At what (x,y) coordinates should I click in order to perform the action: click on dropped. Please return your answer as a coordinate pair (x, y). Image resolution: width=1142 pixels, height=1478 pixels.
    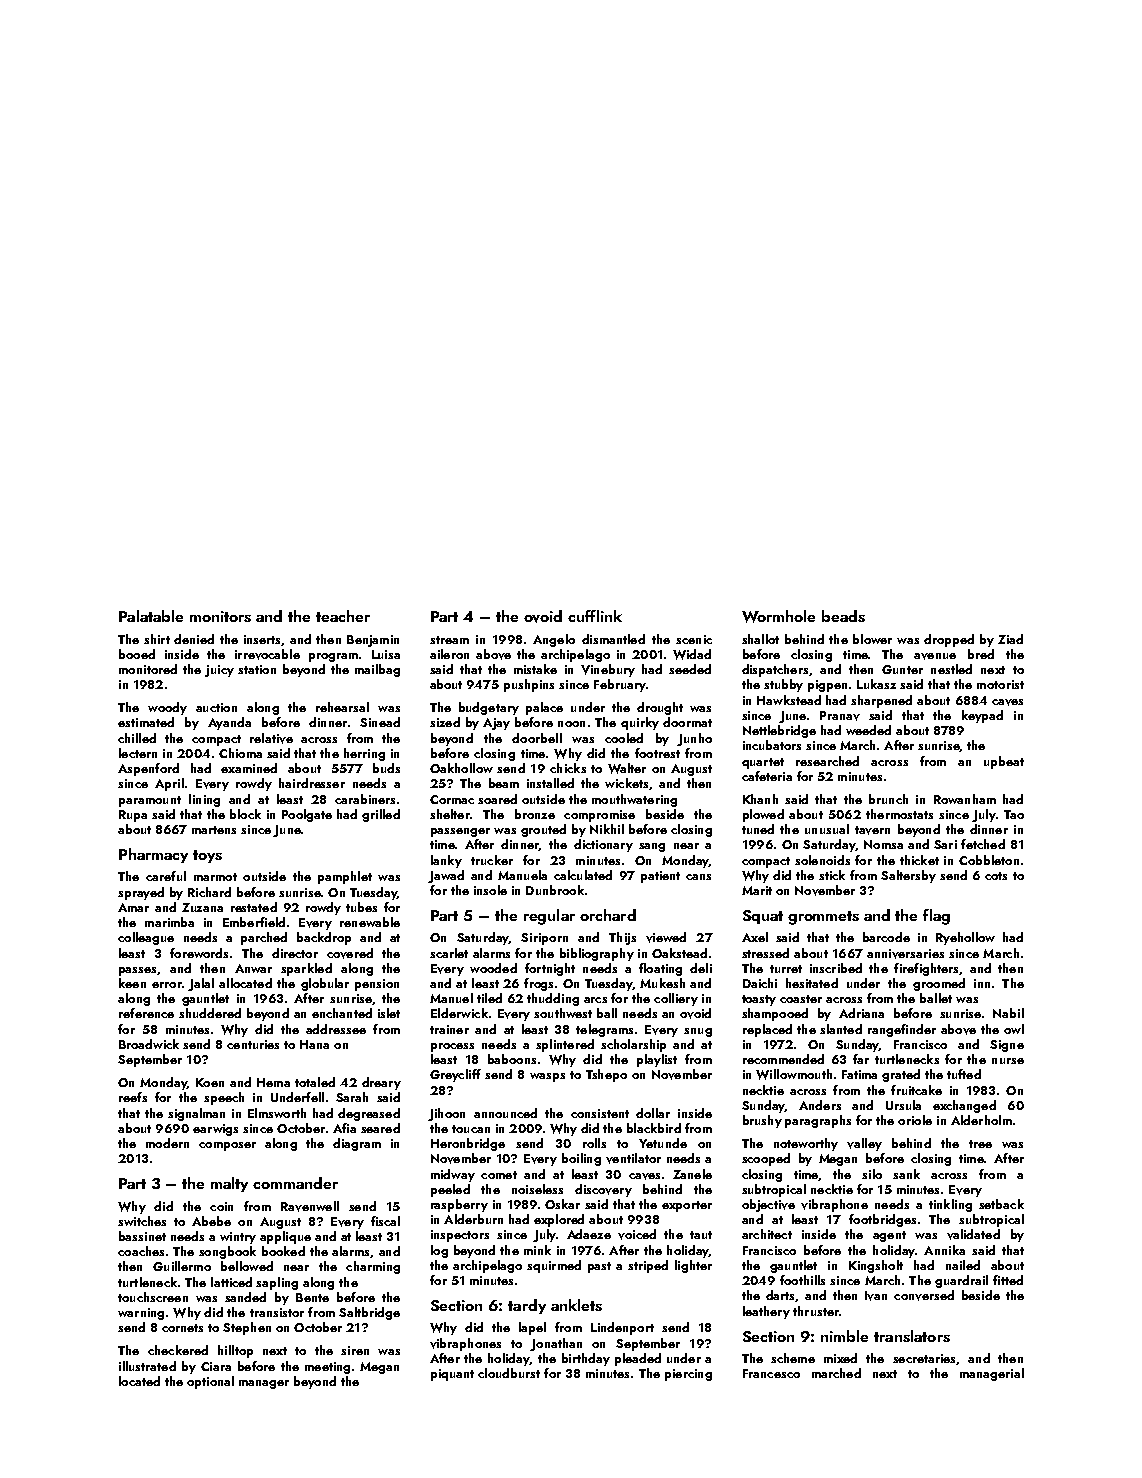
    Looking at the image, I should click on (949, 640).
